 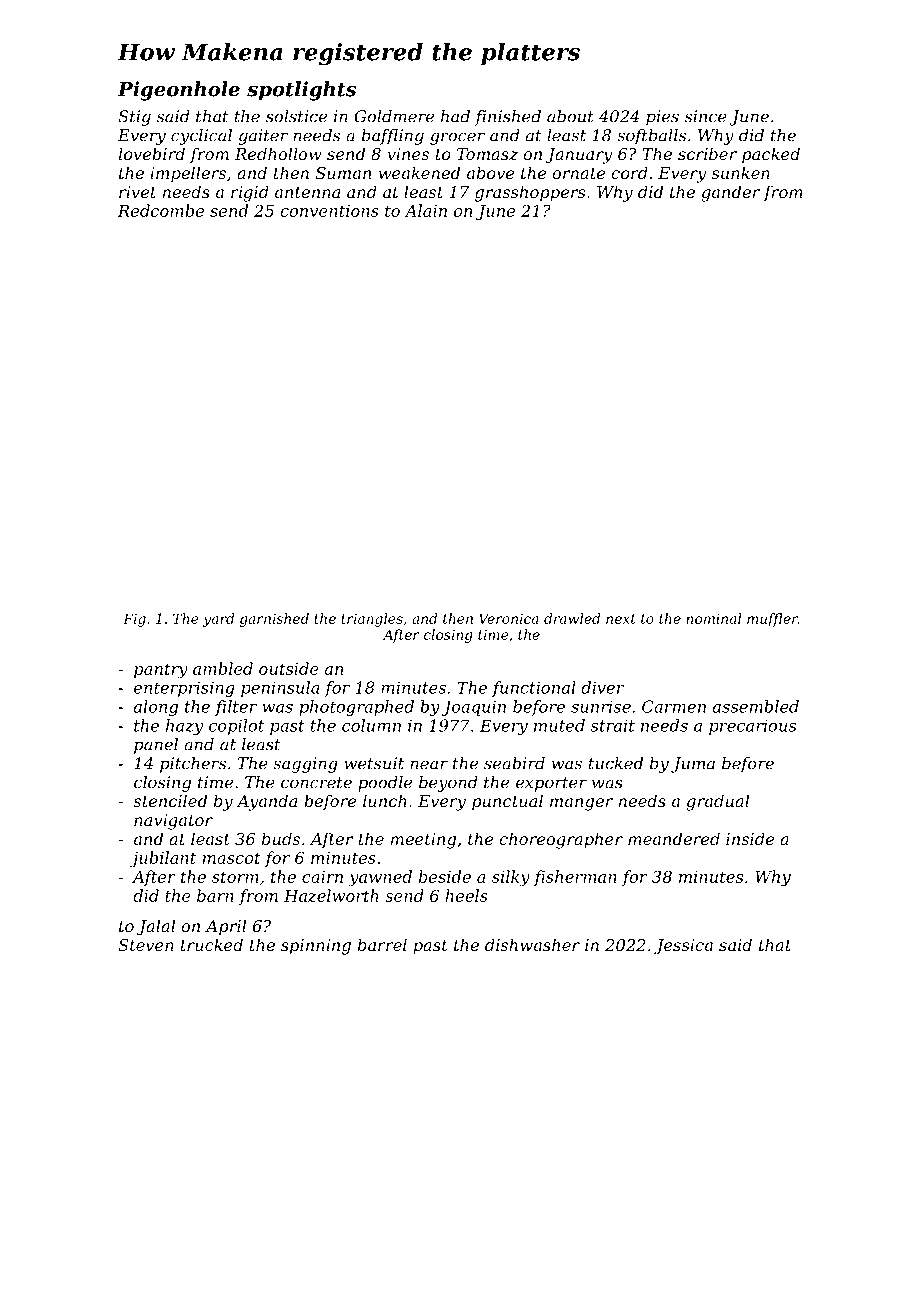 I want to click on nominal, so click(x=713, y=618).
